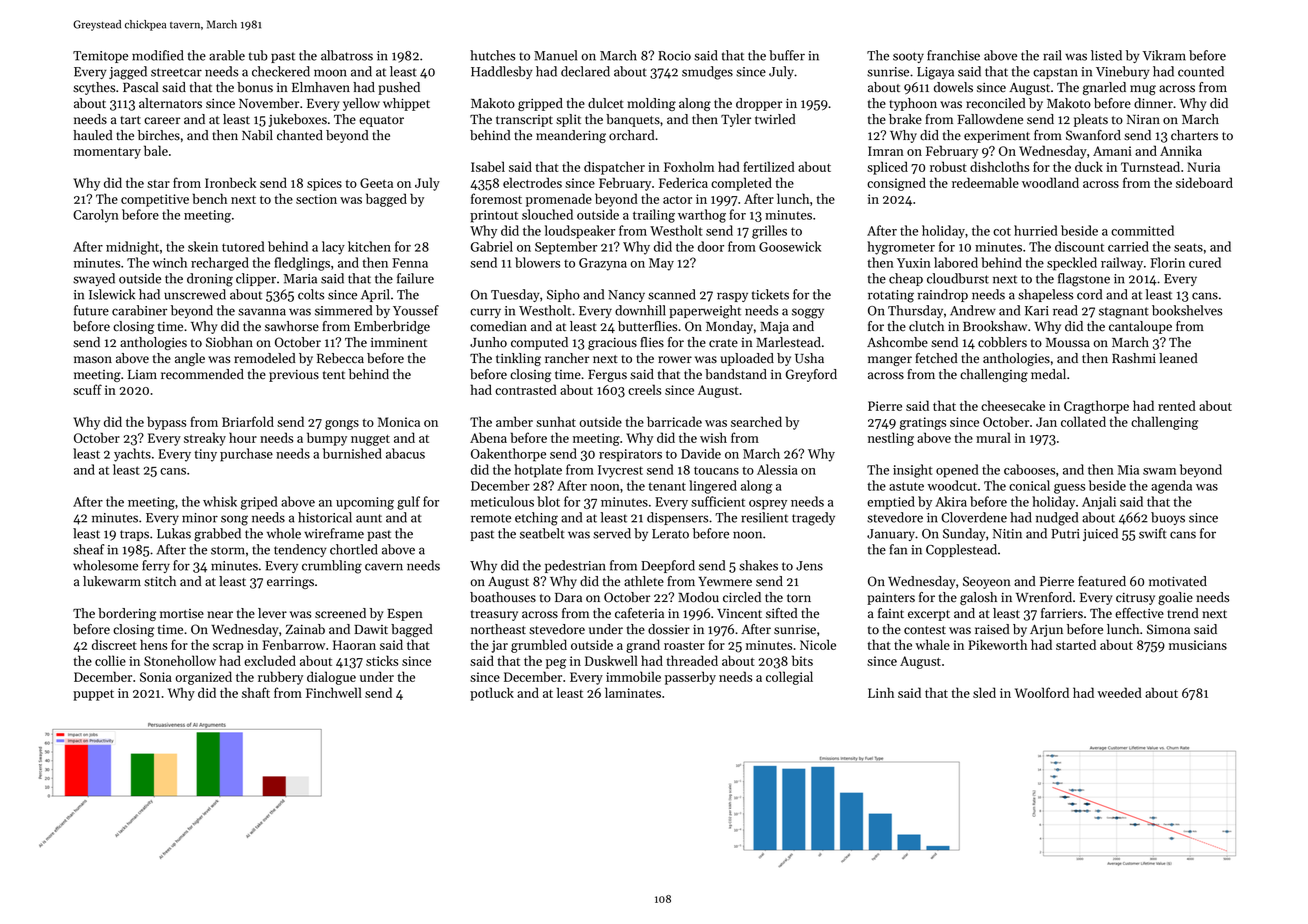 The height and width of the document is (924, 1308). I want to click on Arjun, so click(1046, 630).
